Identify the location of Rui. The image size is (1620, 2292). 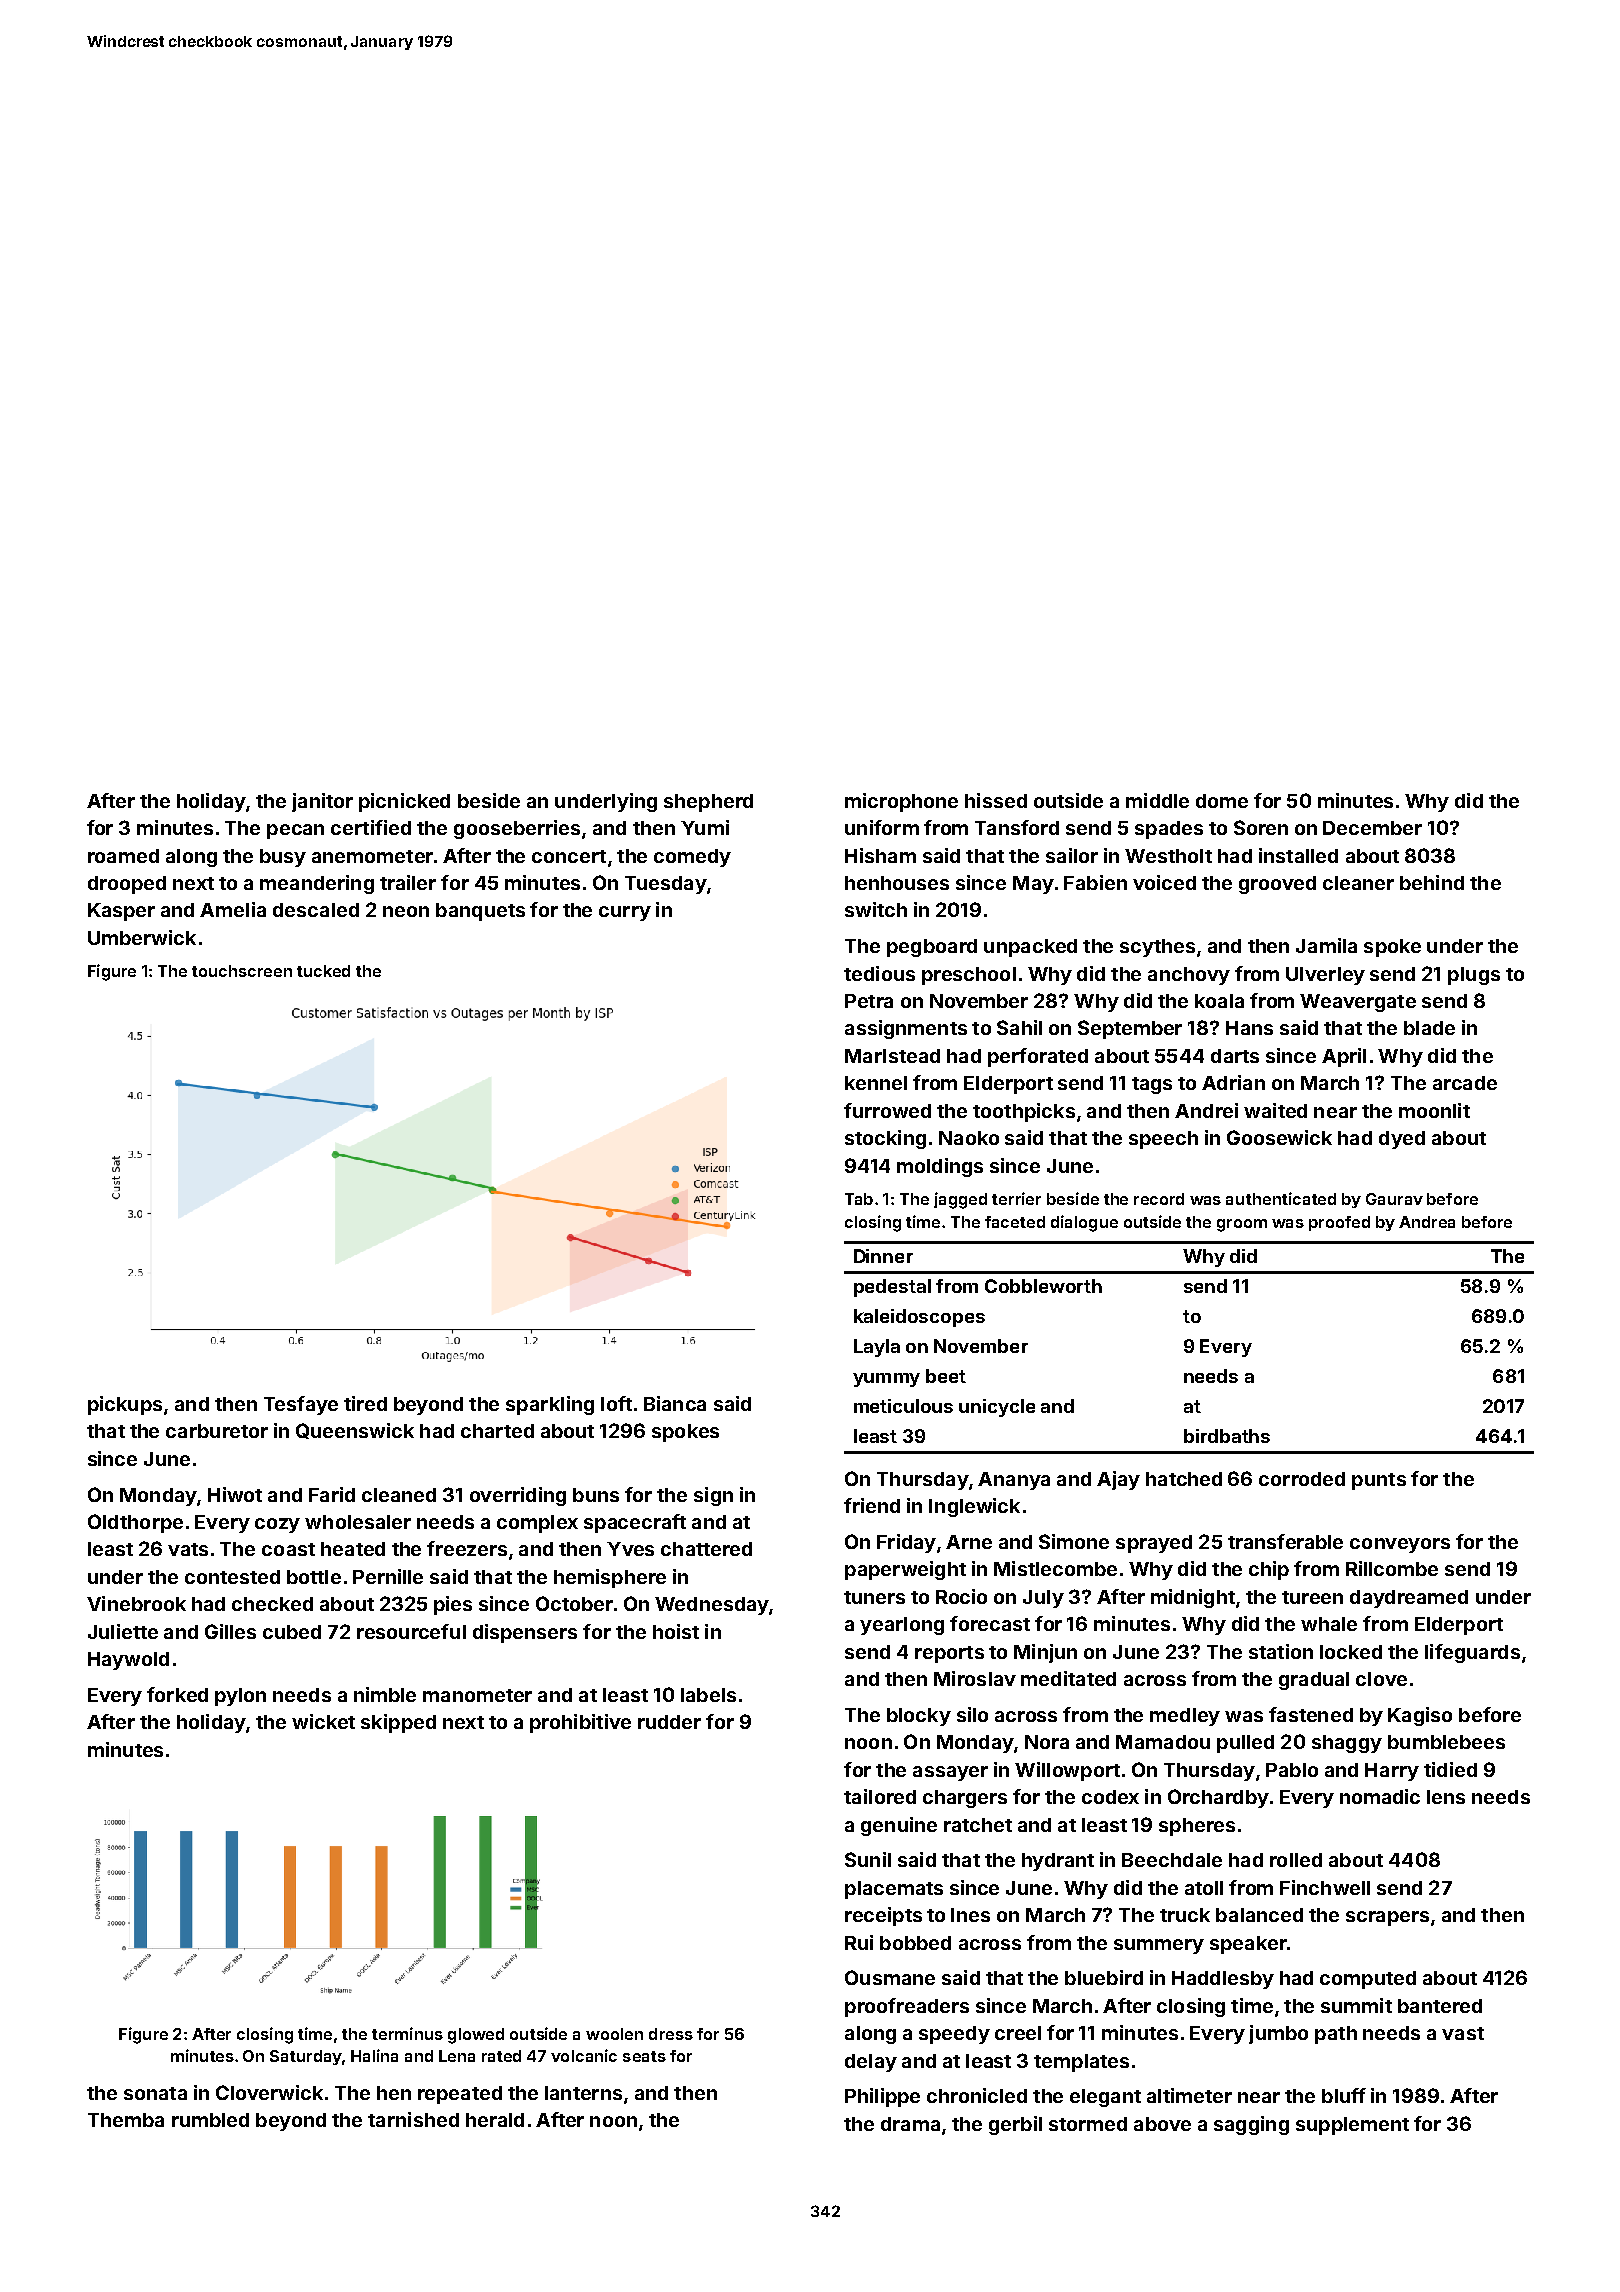
(859, 1942).
